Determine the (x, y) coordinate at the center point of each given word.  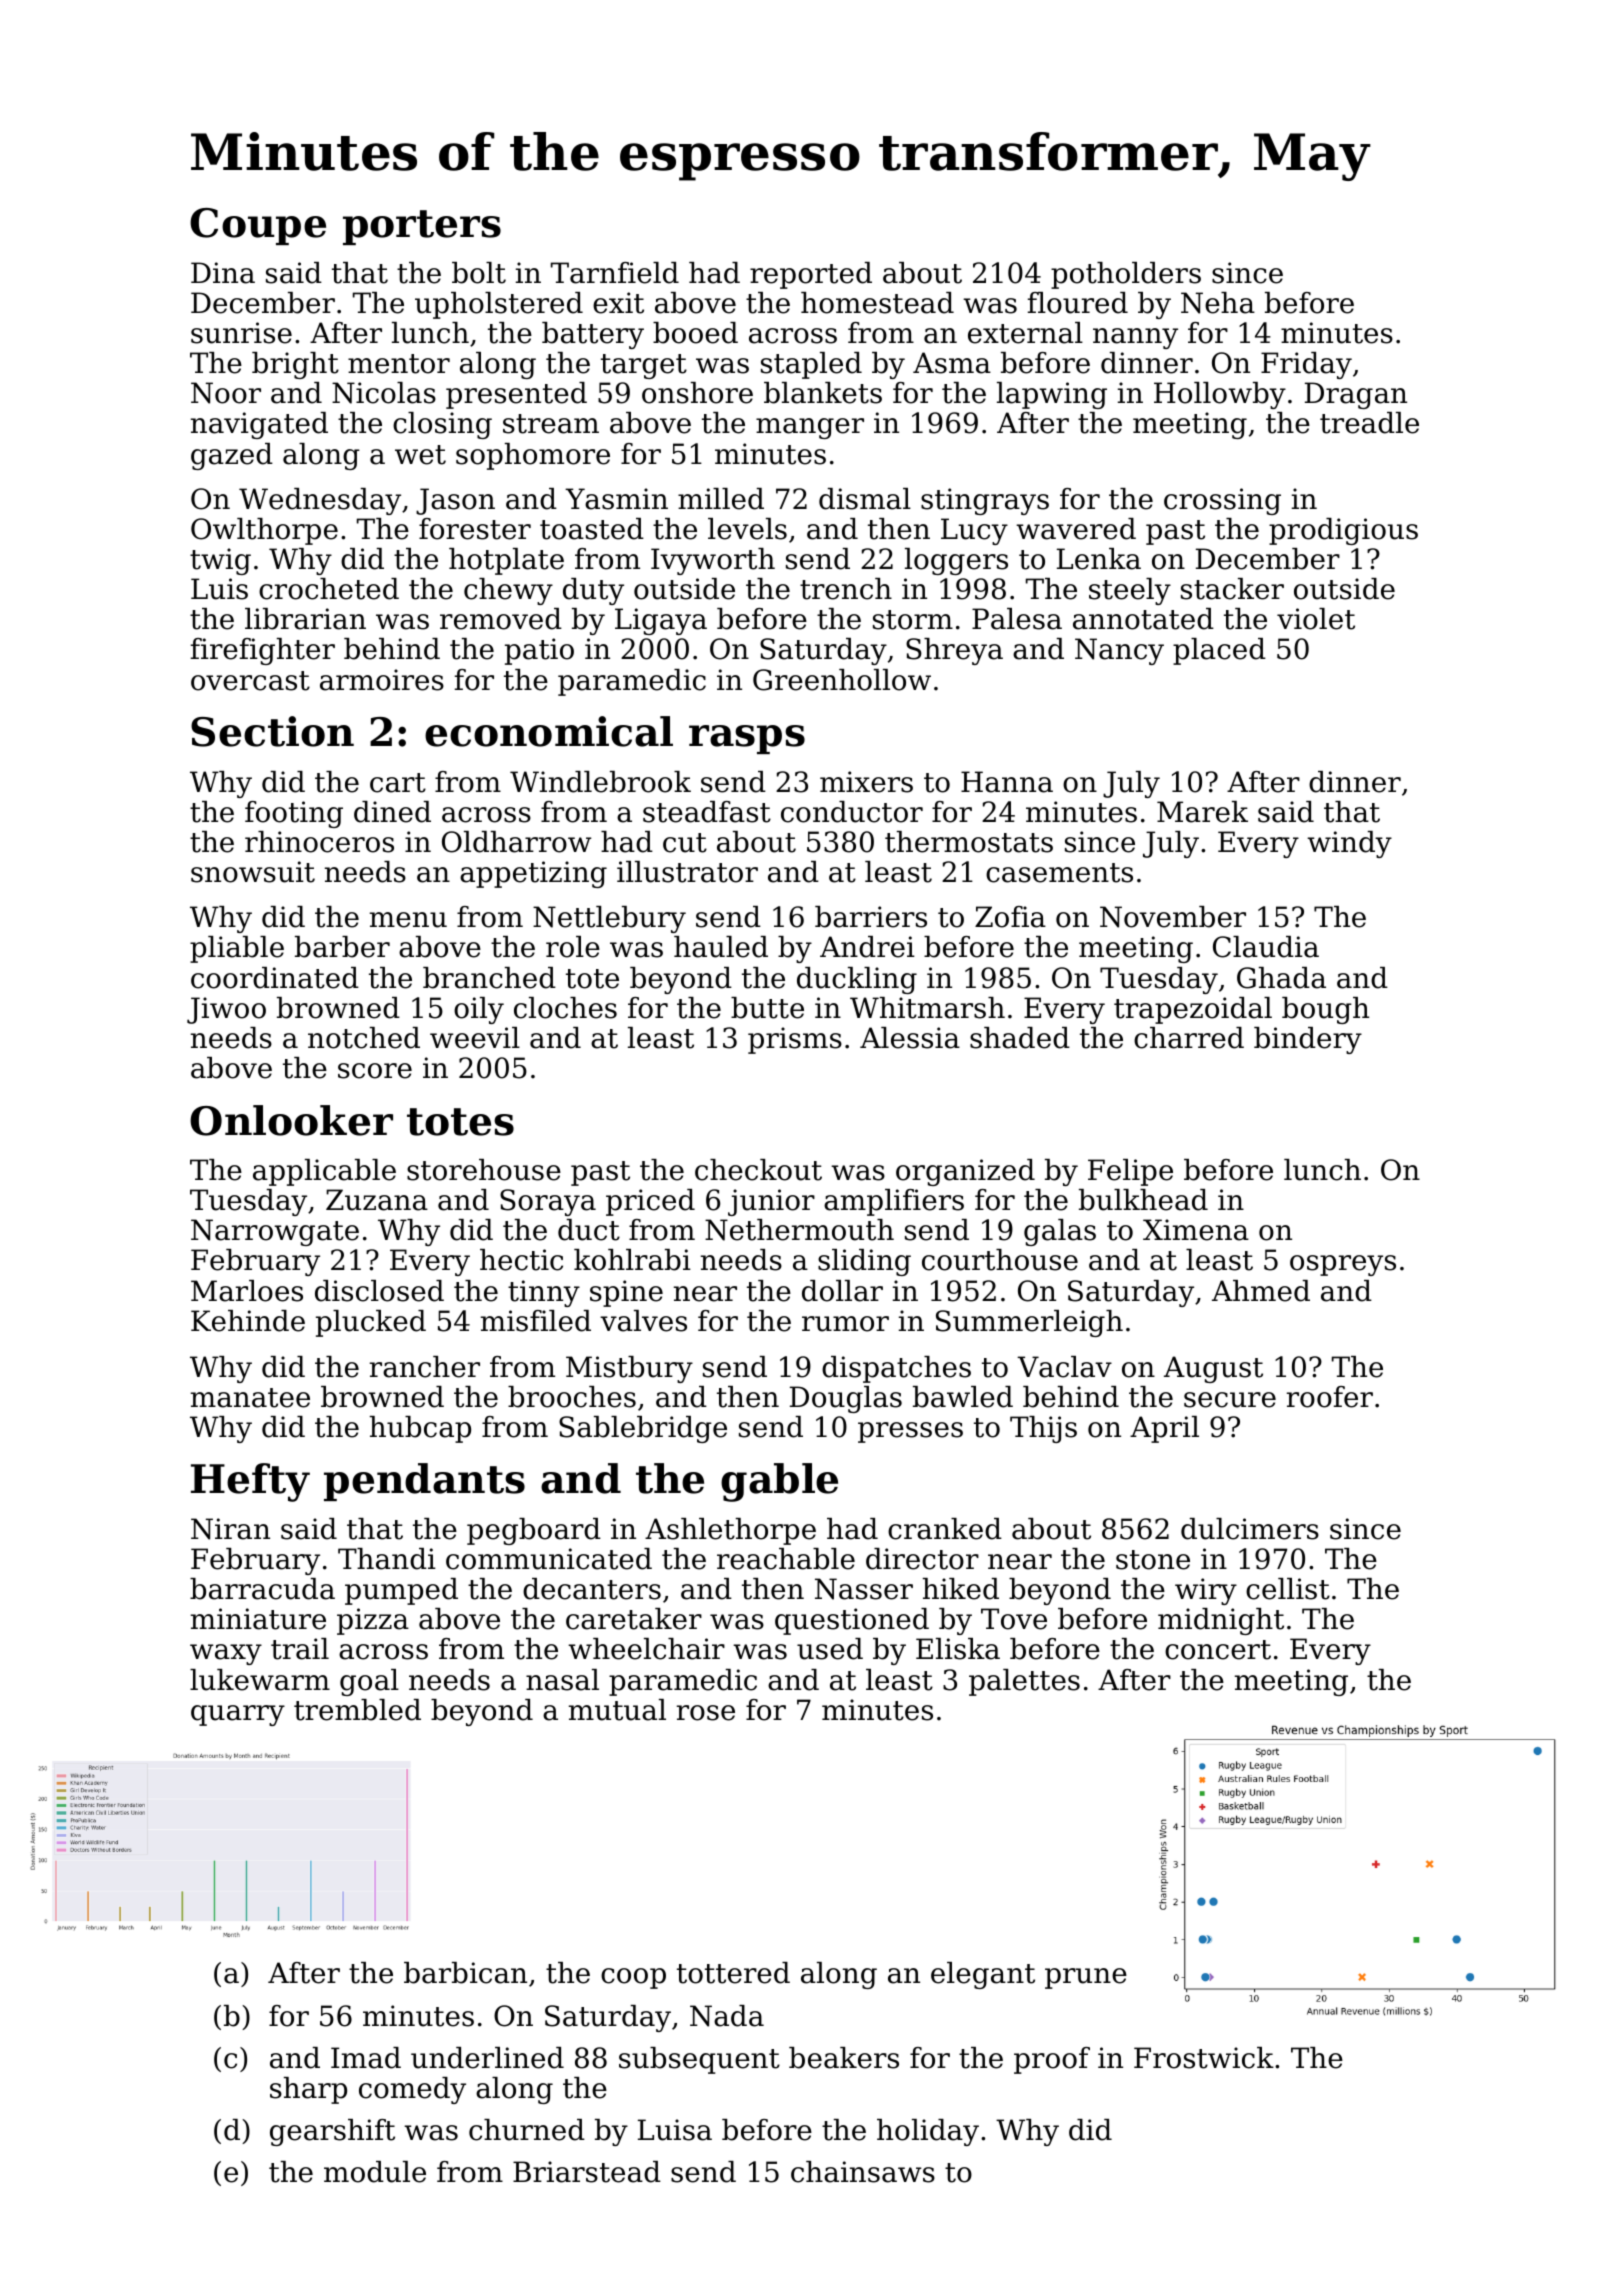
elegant (983, 1975)
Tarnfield (615, 273)
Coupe (258, 226)
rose (706, 1713)
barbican (465, 1973)
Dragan (1356, 395)
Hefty (250, 1482)
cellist (1288, 1589)
